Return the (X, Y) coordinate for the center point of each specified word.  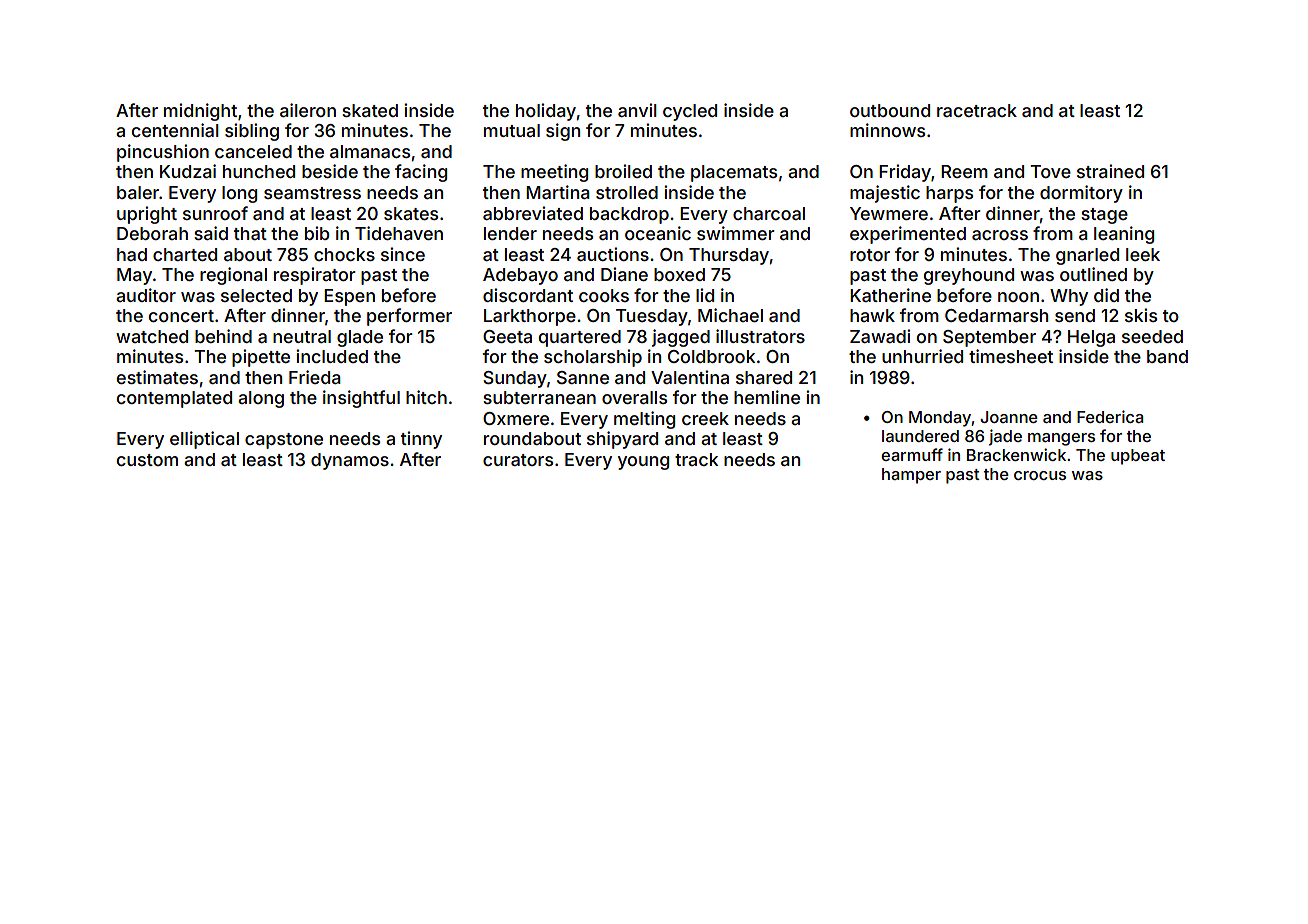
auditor (146, 295)
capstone (284, 441)
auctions (613, 254)
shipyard (622, 440)
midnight (200, 112)
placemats (734, 173)
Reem (964, 171)
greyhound (969, 276)
